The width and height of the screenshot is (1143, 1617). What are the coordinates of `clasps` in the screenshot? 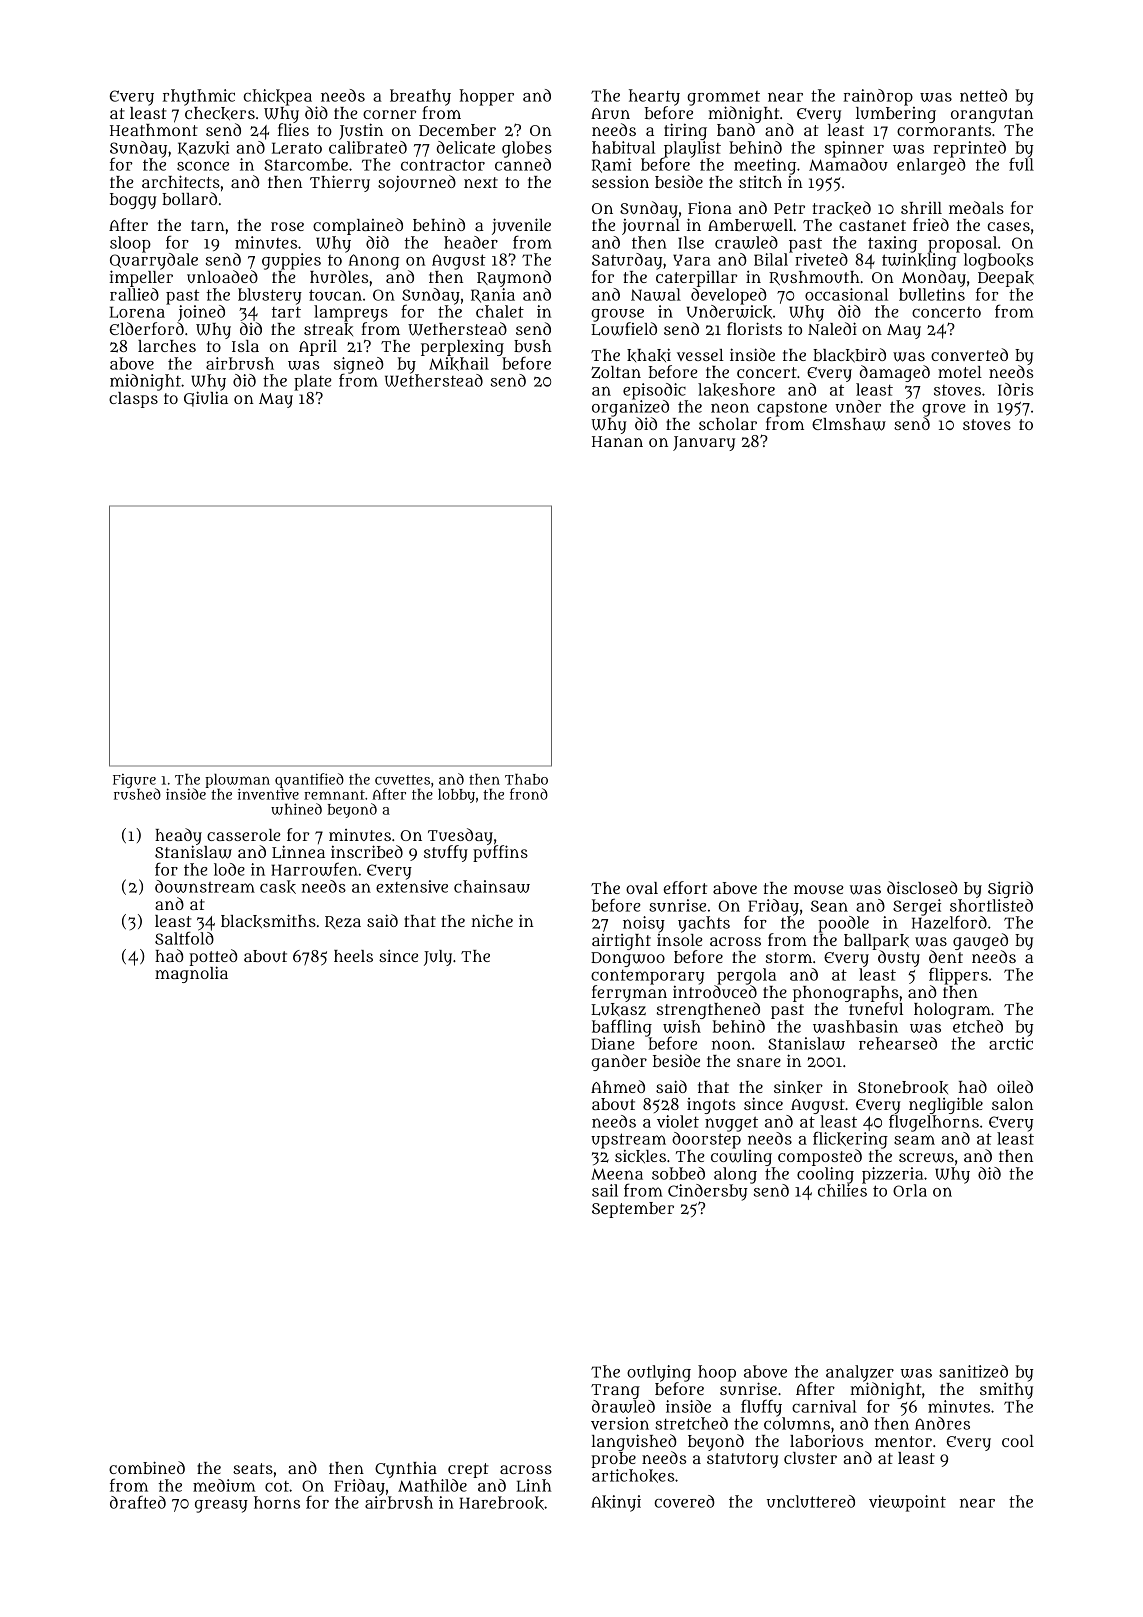 It's located at (133, 400).
